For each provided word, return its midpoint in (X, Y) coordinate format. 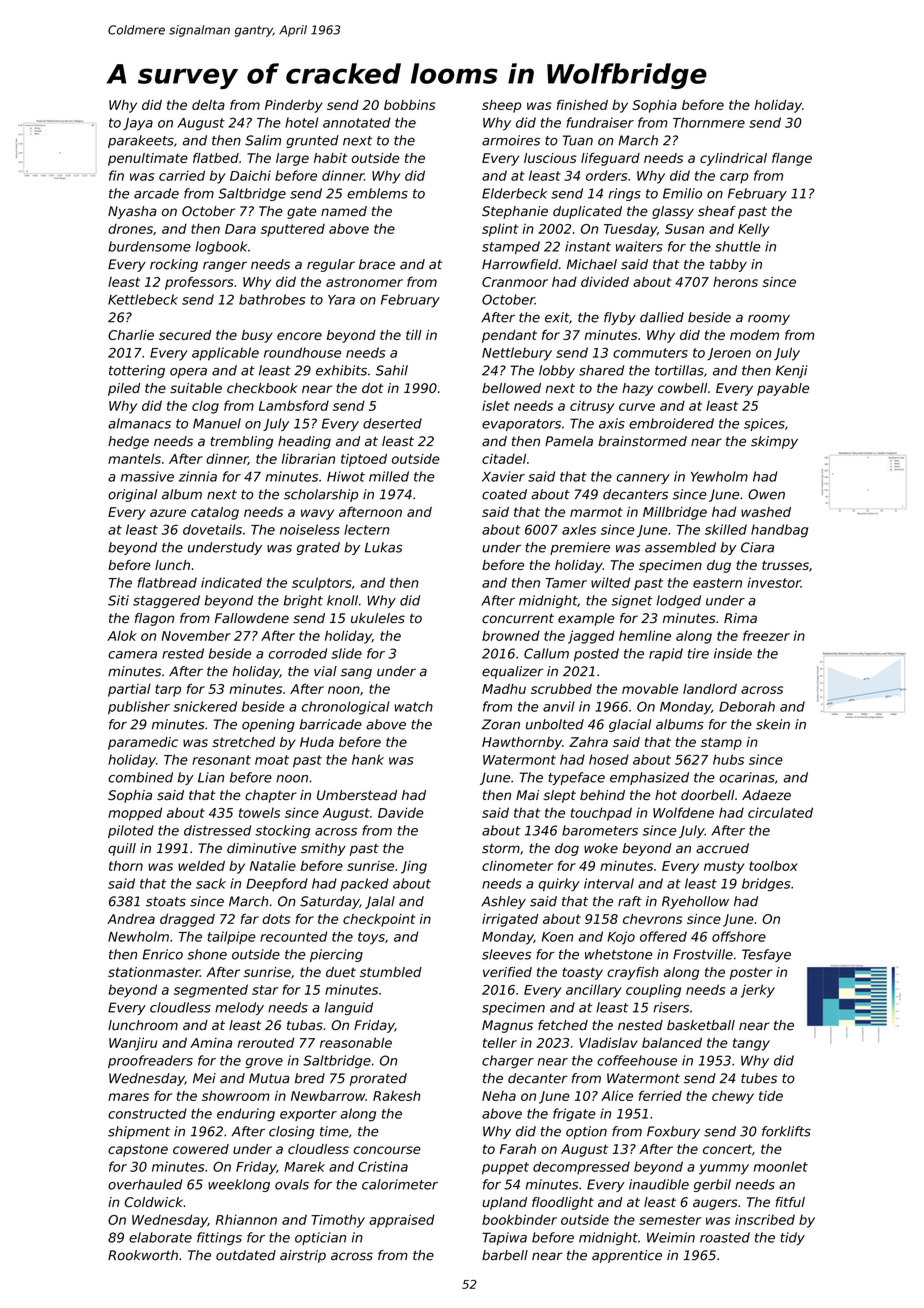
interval (609, 883)
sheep (501, 106)
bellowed (511, 388)
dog (567, 849)
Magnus (507, 1026)
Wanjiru (133, 1044)
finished (582, 104)
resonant (221, 760)
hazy (637, 389)
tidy (792, 1238)
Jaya (138, 124)
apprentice (627, 1256)
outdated (246, 1255)
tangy (751, 1044)
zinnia (198, 476)
